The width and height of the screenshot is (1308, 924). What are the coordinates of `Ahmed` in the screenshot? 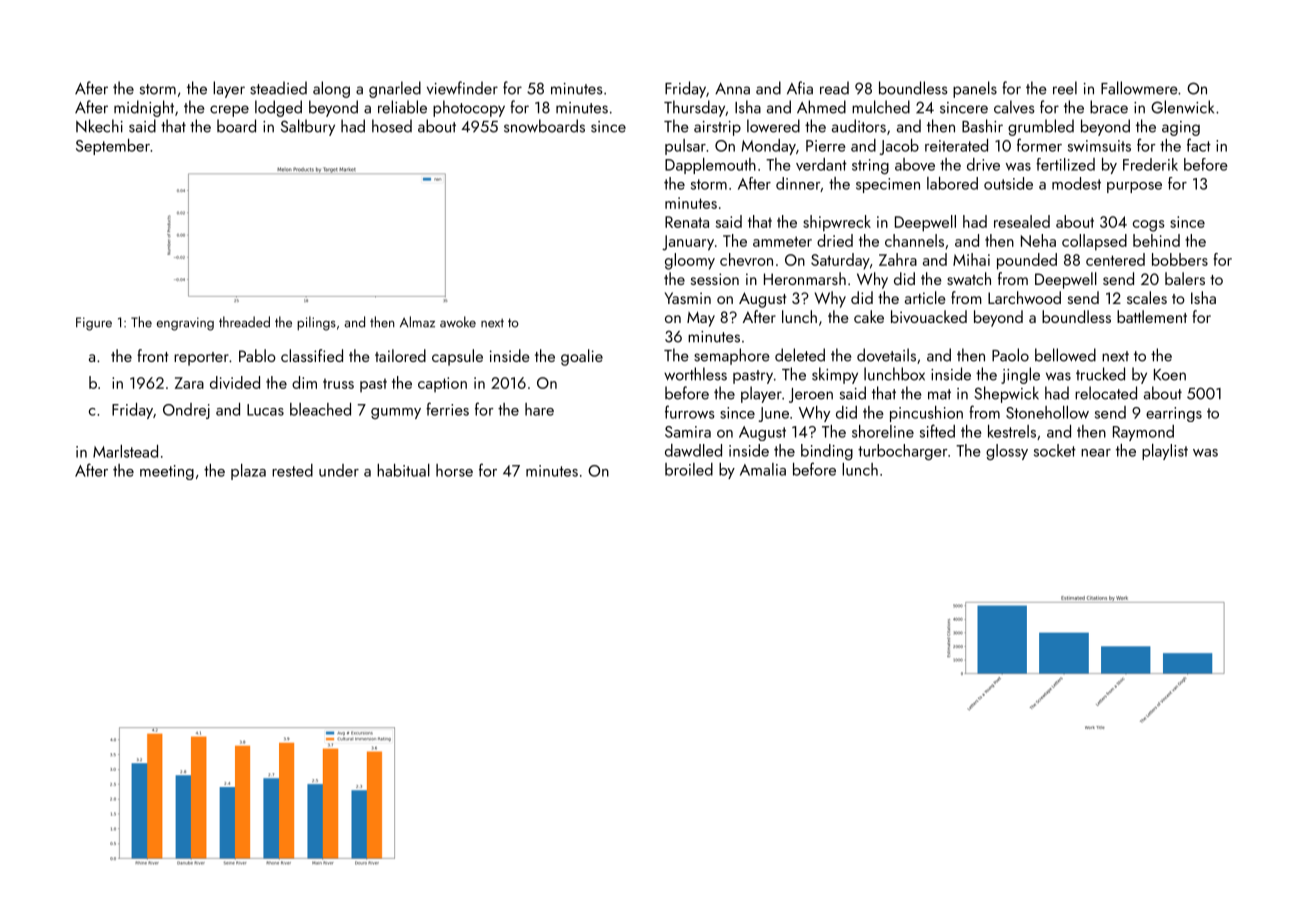 It's located at (821, 107).
